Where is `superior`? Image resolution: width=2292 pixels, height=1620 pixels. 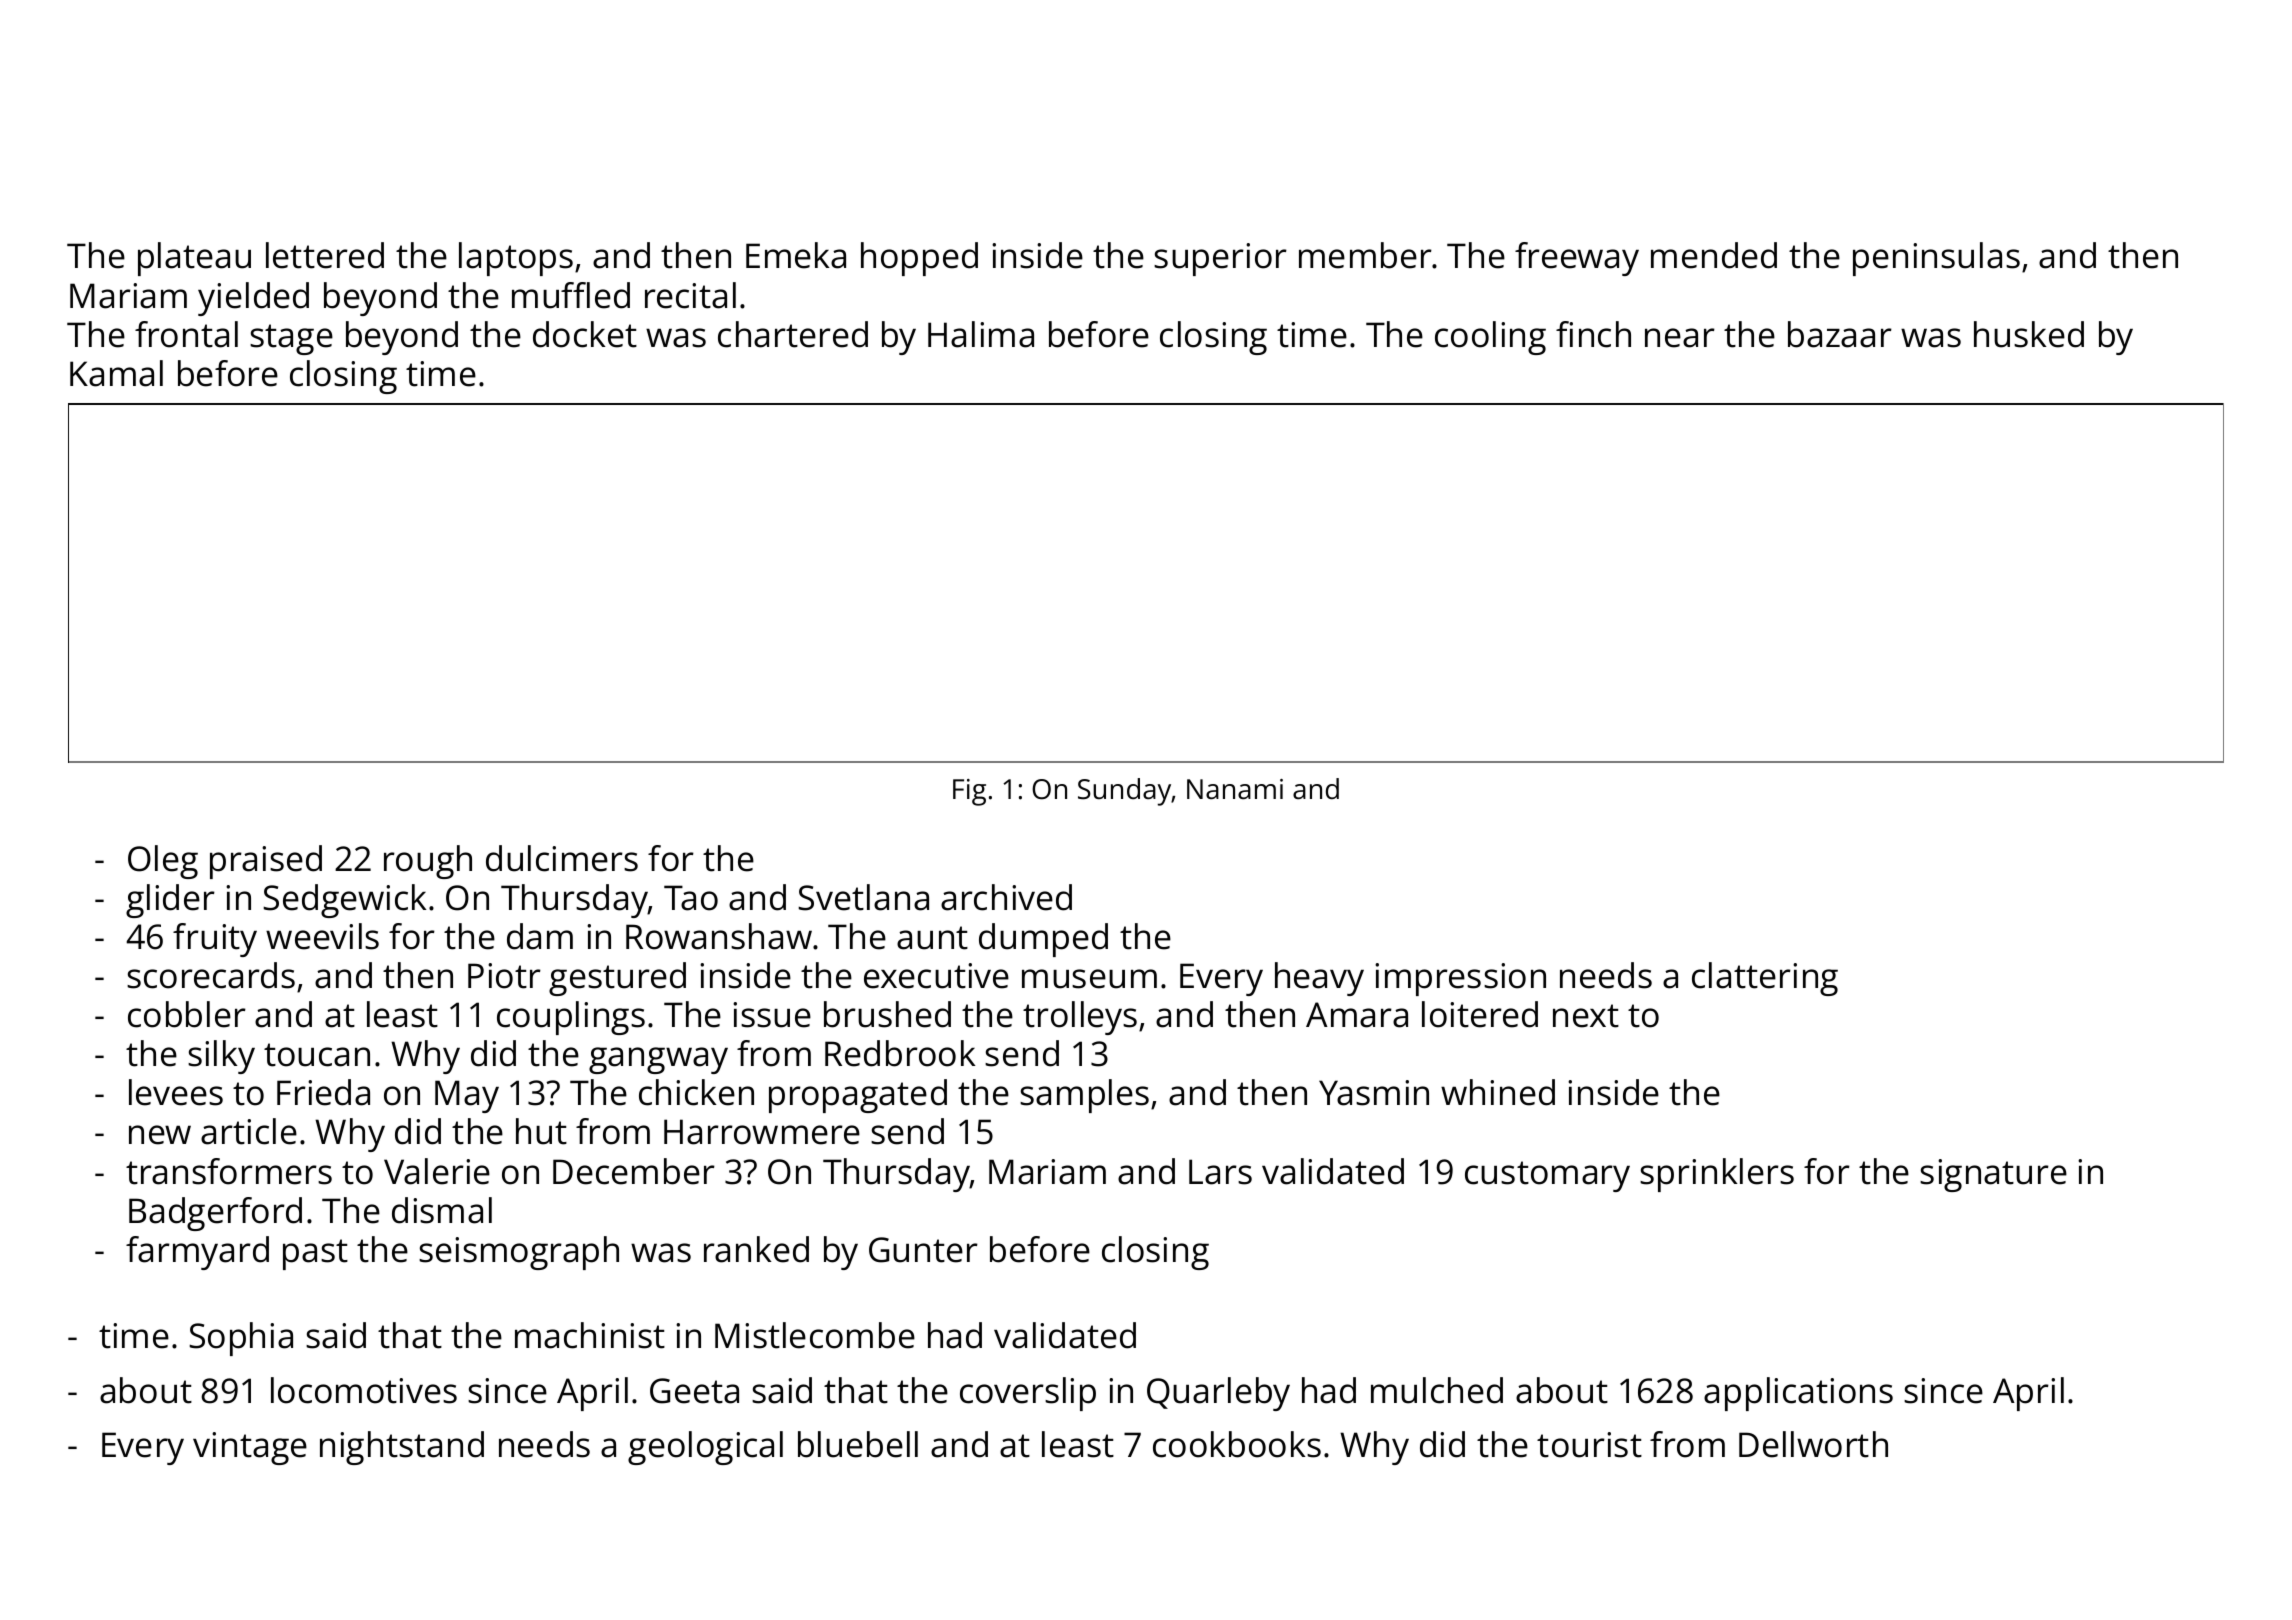
superior is located at coordinates (1220, 259).
